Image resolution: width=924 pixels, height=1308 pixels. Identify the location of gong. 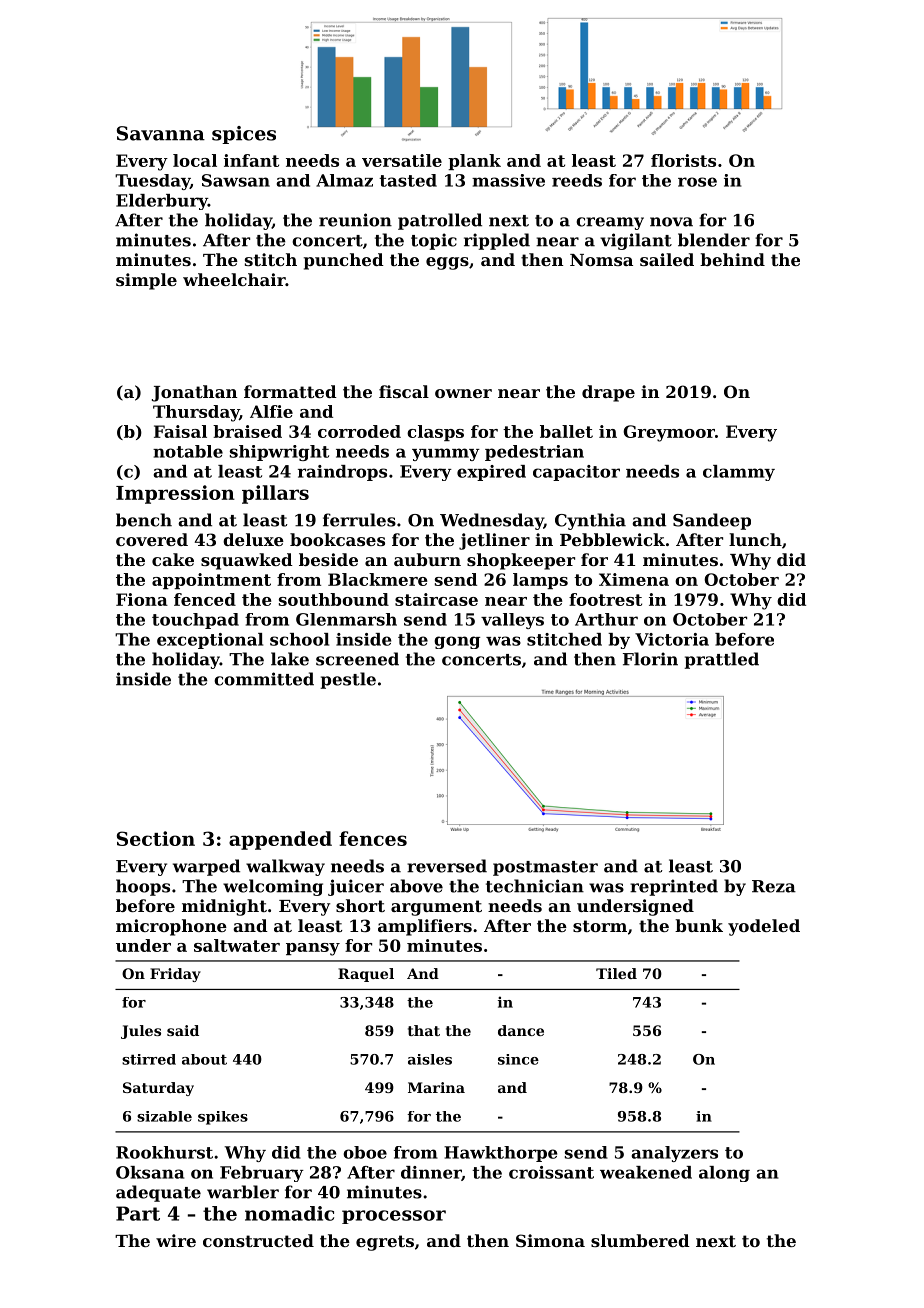
(457, 642).
